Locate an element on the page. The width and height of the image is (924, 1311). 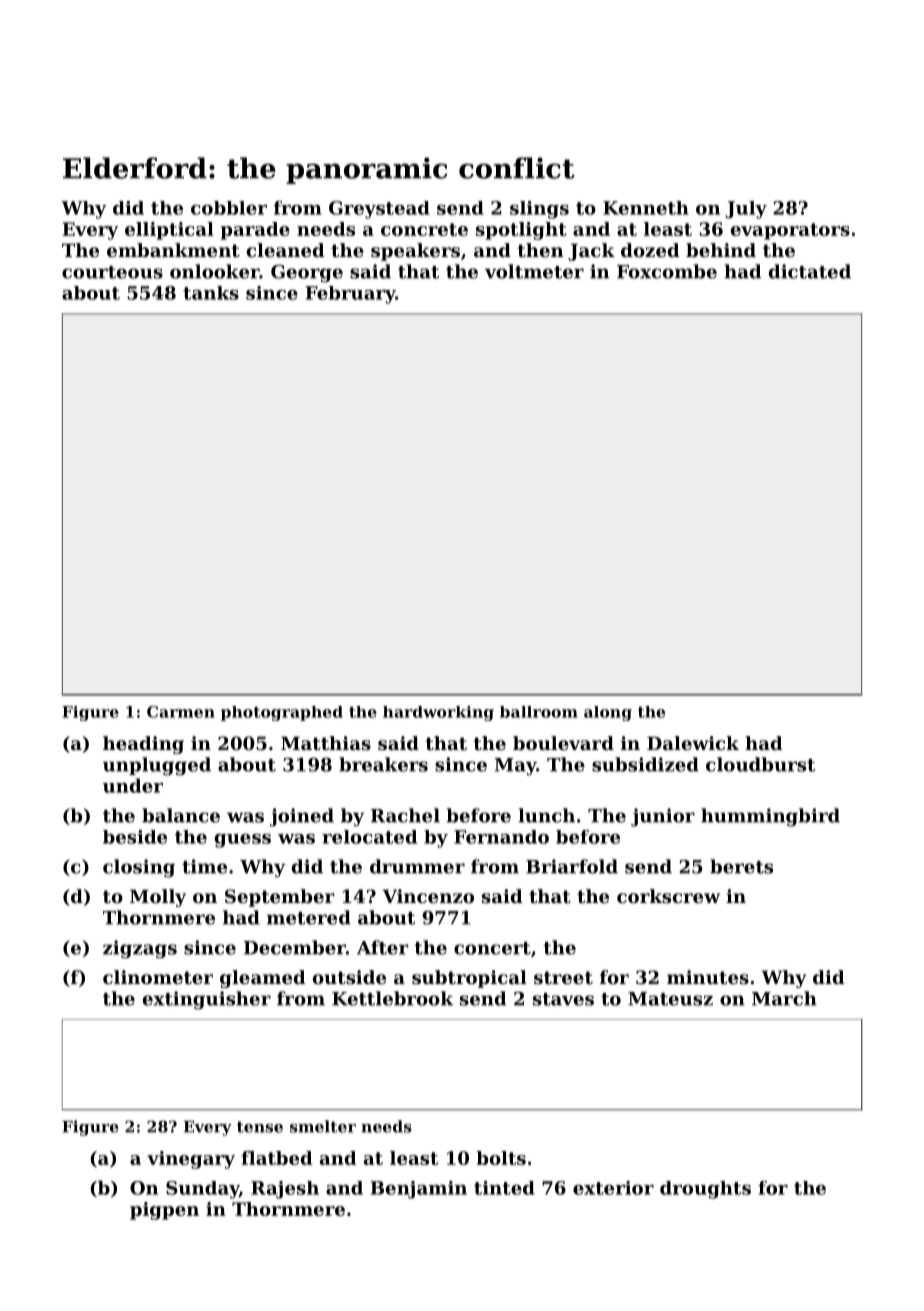
hardworking is located at coordinates (438, 713).
